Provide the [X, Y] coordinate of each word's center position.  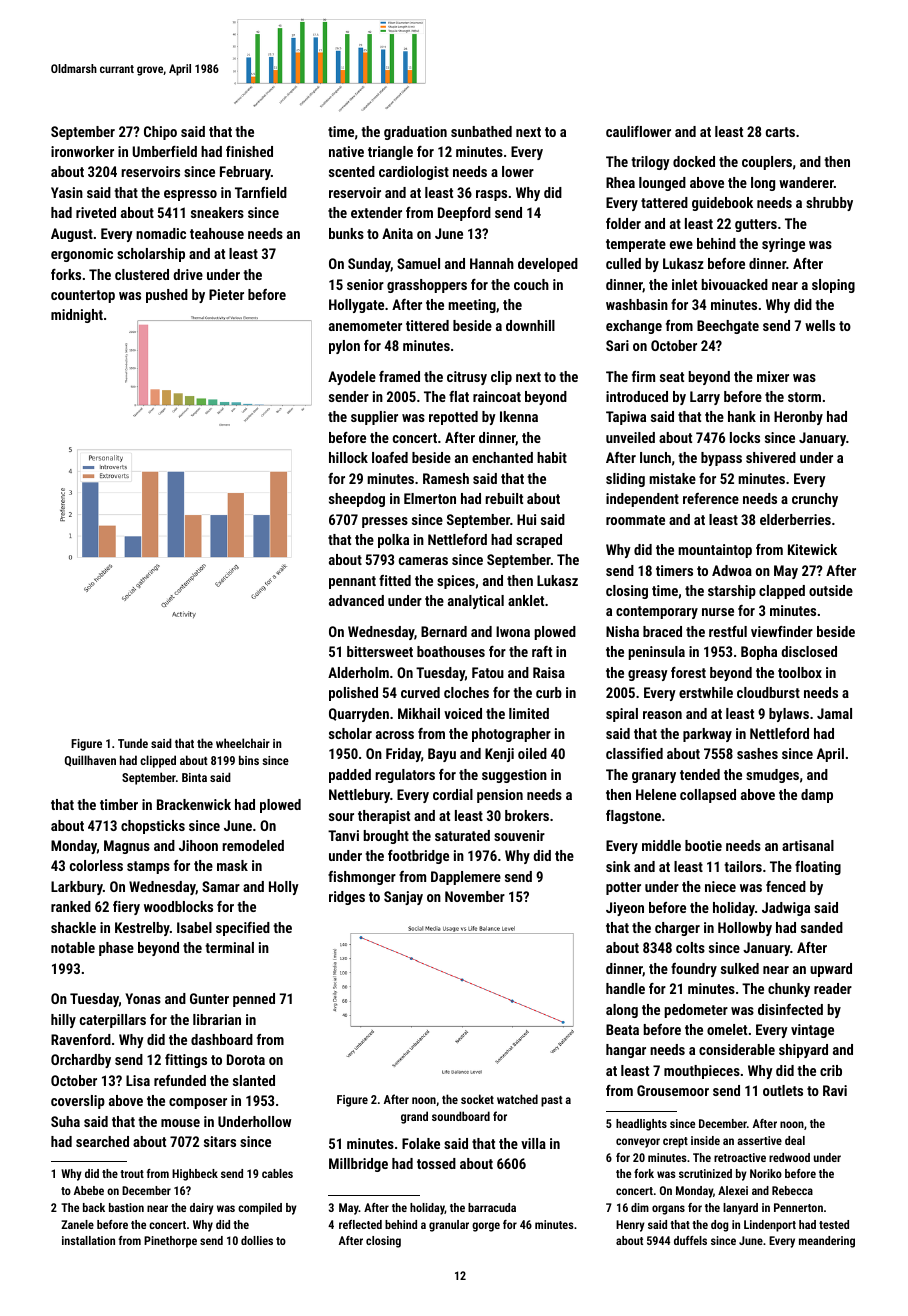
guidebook [722, 204]
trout [132, 1174]
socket [477, 1099]
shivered [771, 457]
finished [249, 151]
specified [243, 929]
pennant [352, 582]
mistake [672, 478]
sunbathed [481, 131]
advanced [356, 600]
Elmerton [430, 498]
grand [414, 1117]
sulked [740, 968]
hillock [348, 457]
